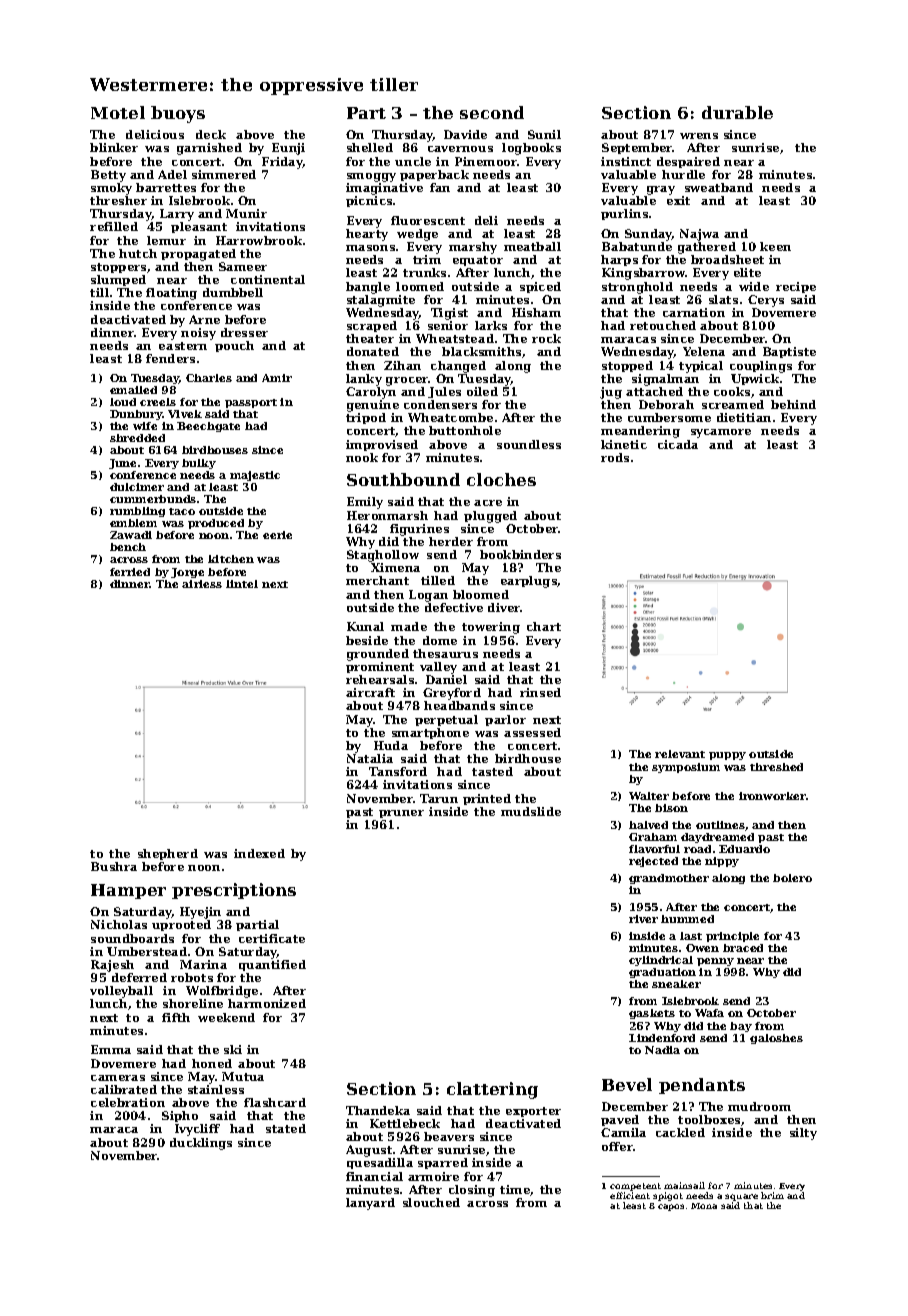 Image resolution: width=908 pixels, height=1316 pixels. What do you see at coordinates (540, 692) in the screenshot?
I see `rinsed` at bounding box center [540, 692].
